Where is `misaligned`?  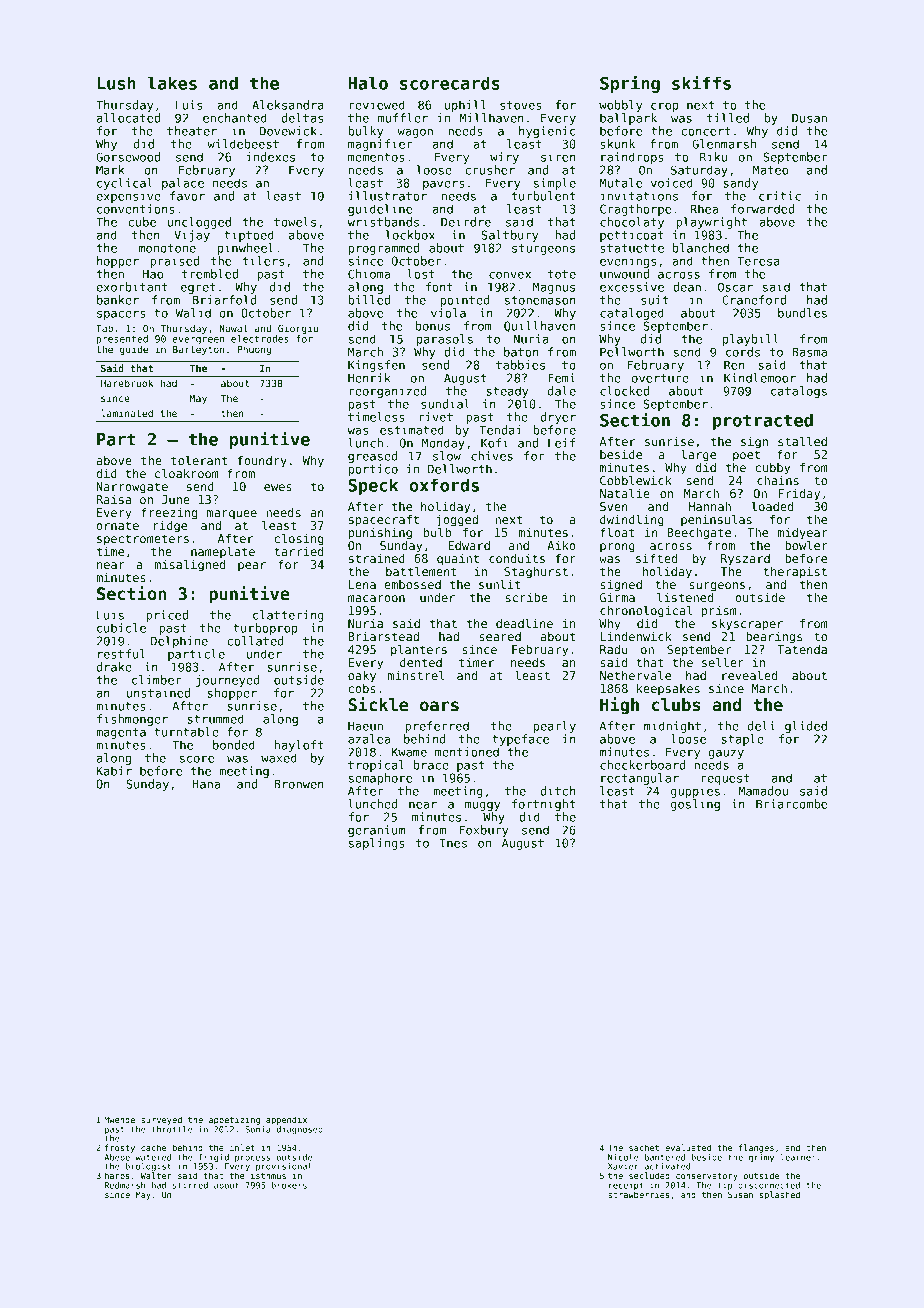
misaligned is located at coordinates (190, 566).
